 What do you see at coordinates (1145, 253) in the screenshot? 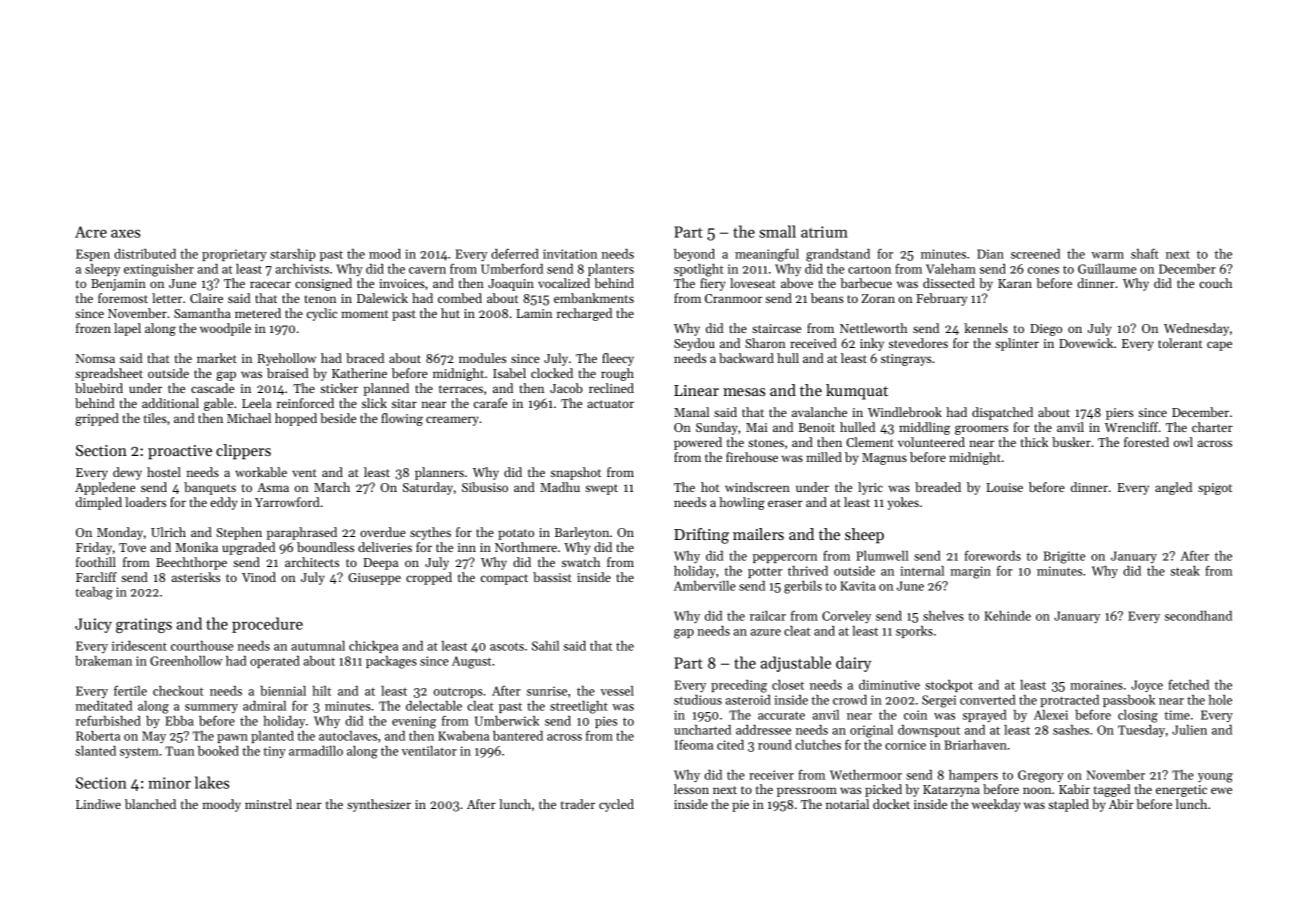
I see `shaft` at bounding box center [1145, 253].
